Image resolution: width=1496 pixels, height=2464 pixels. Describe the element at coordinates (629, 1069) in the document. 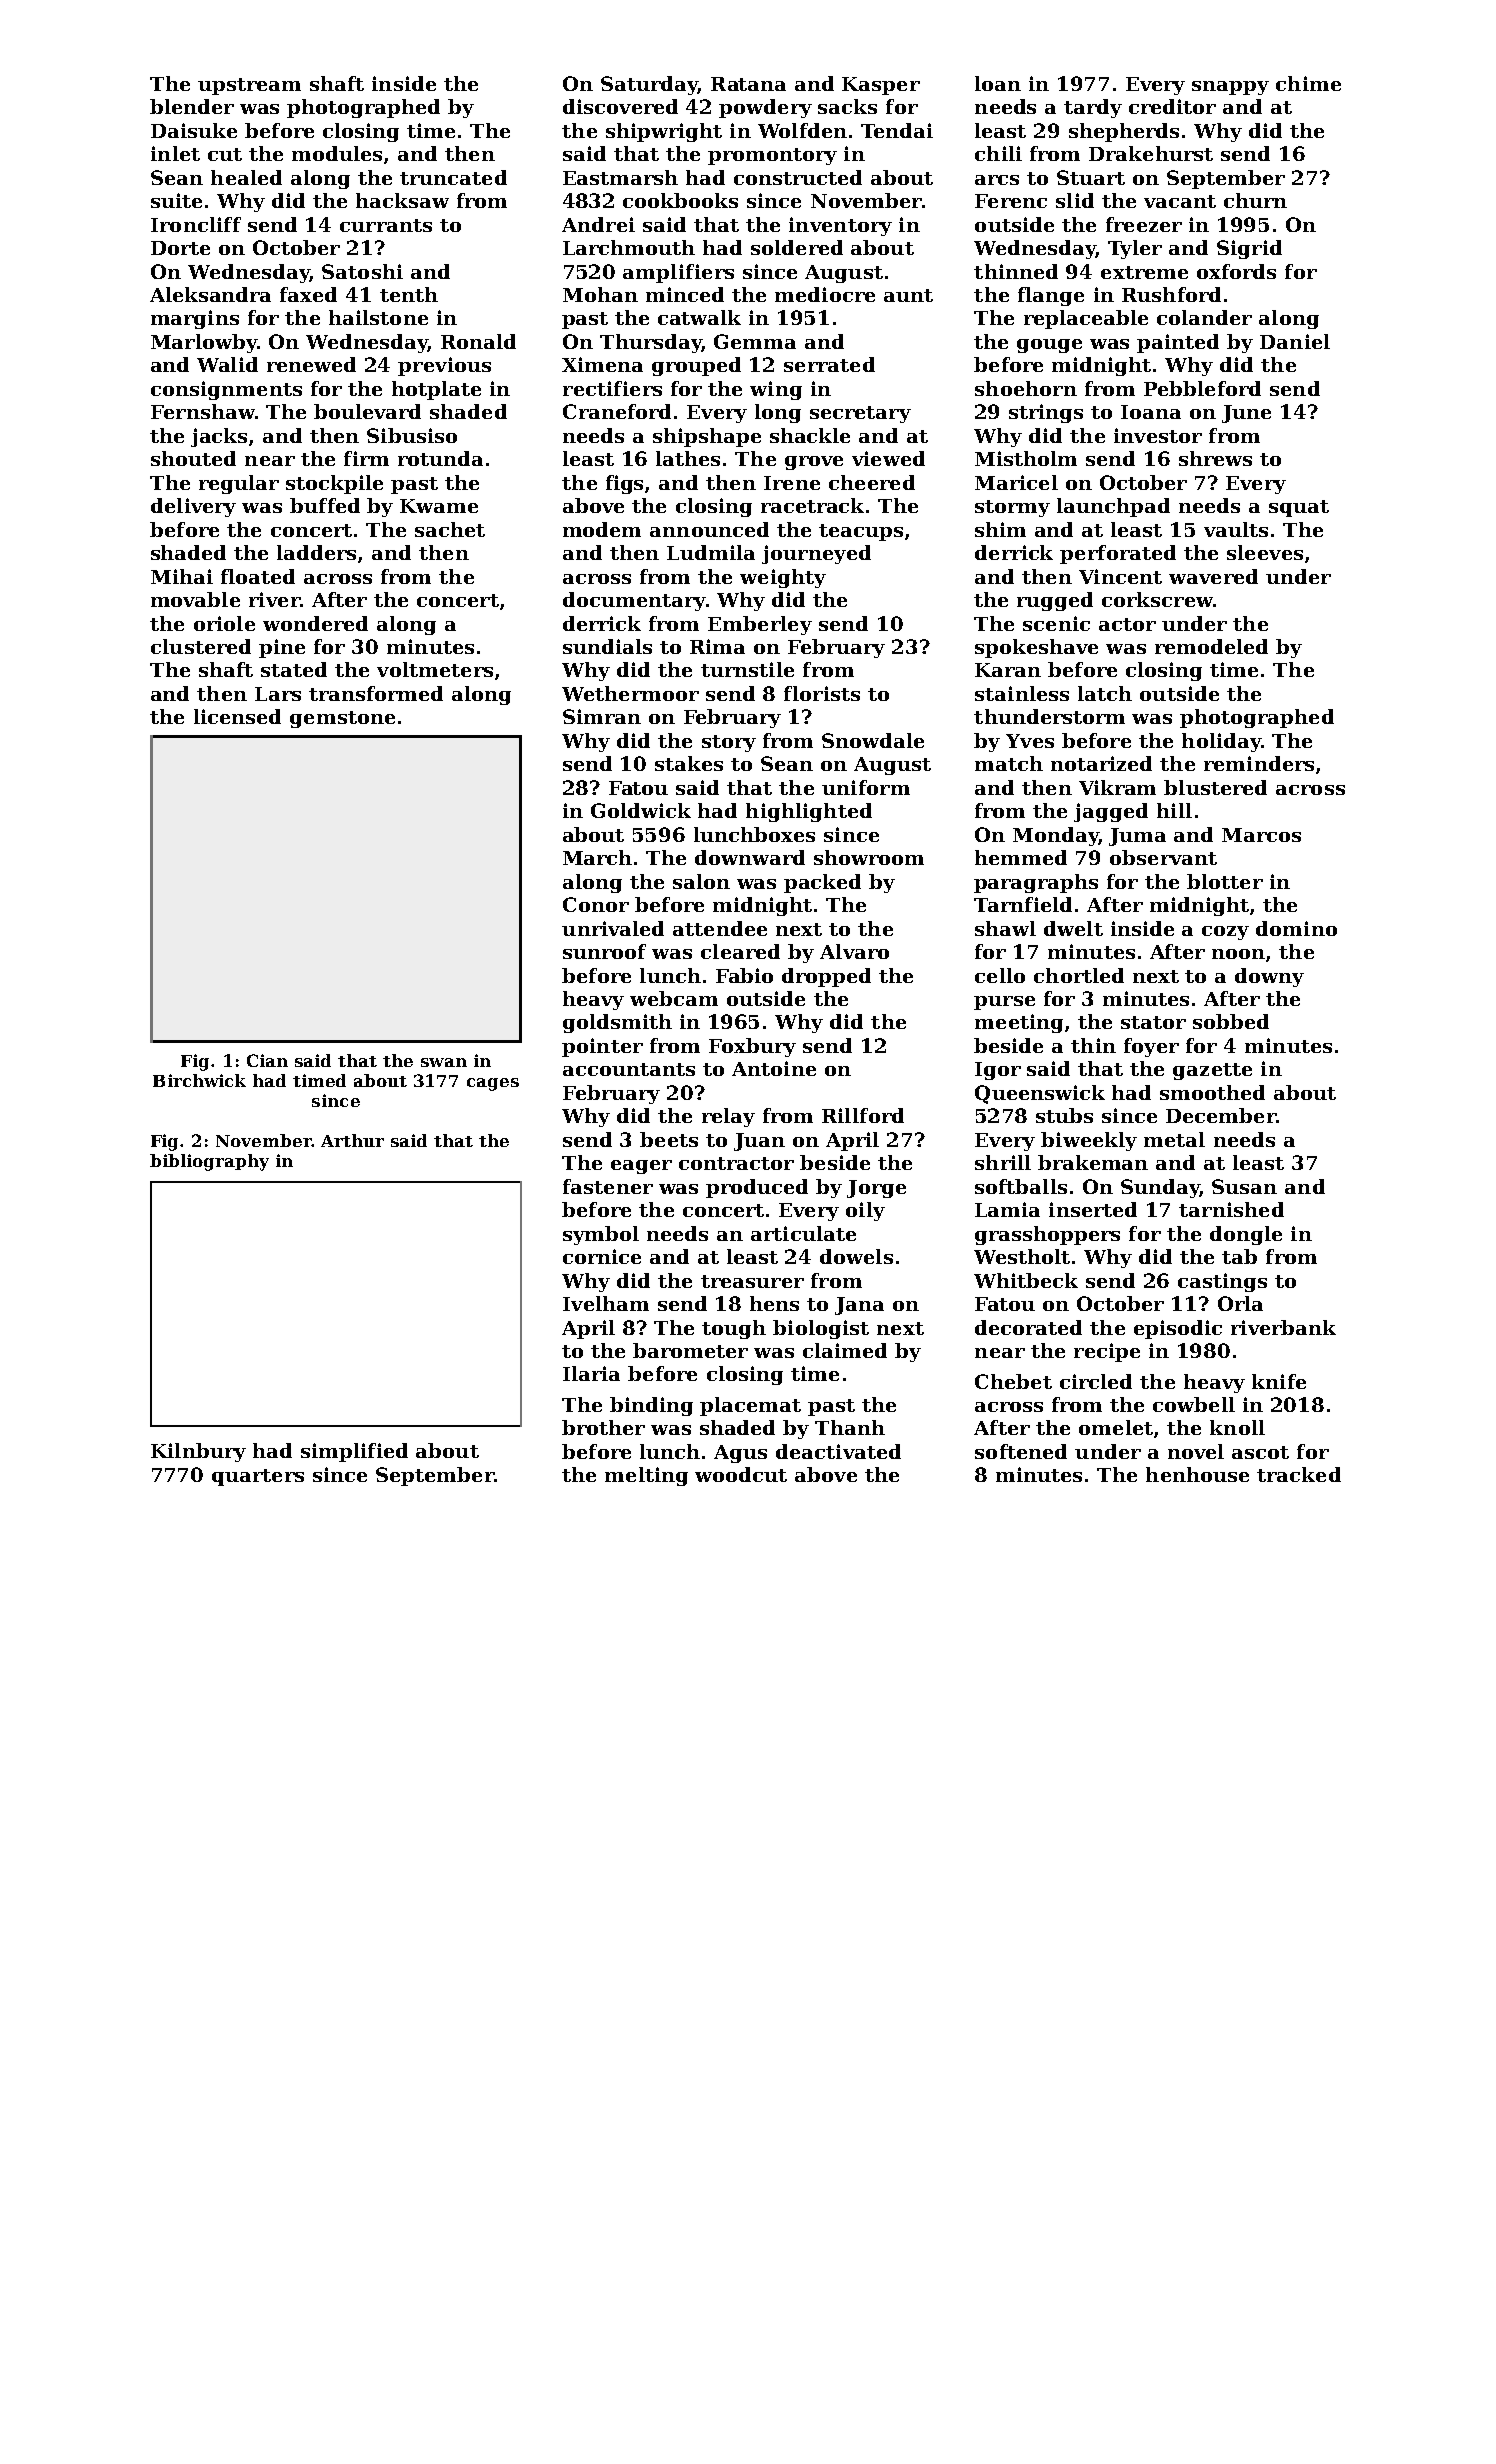

I see `accountants` at that location.
